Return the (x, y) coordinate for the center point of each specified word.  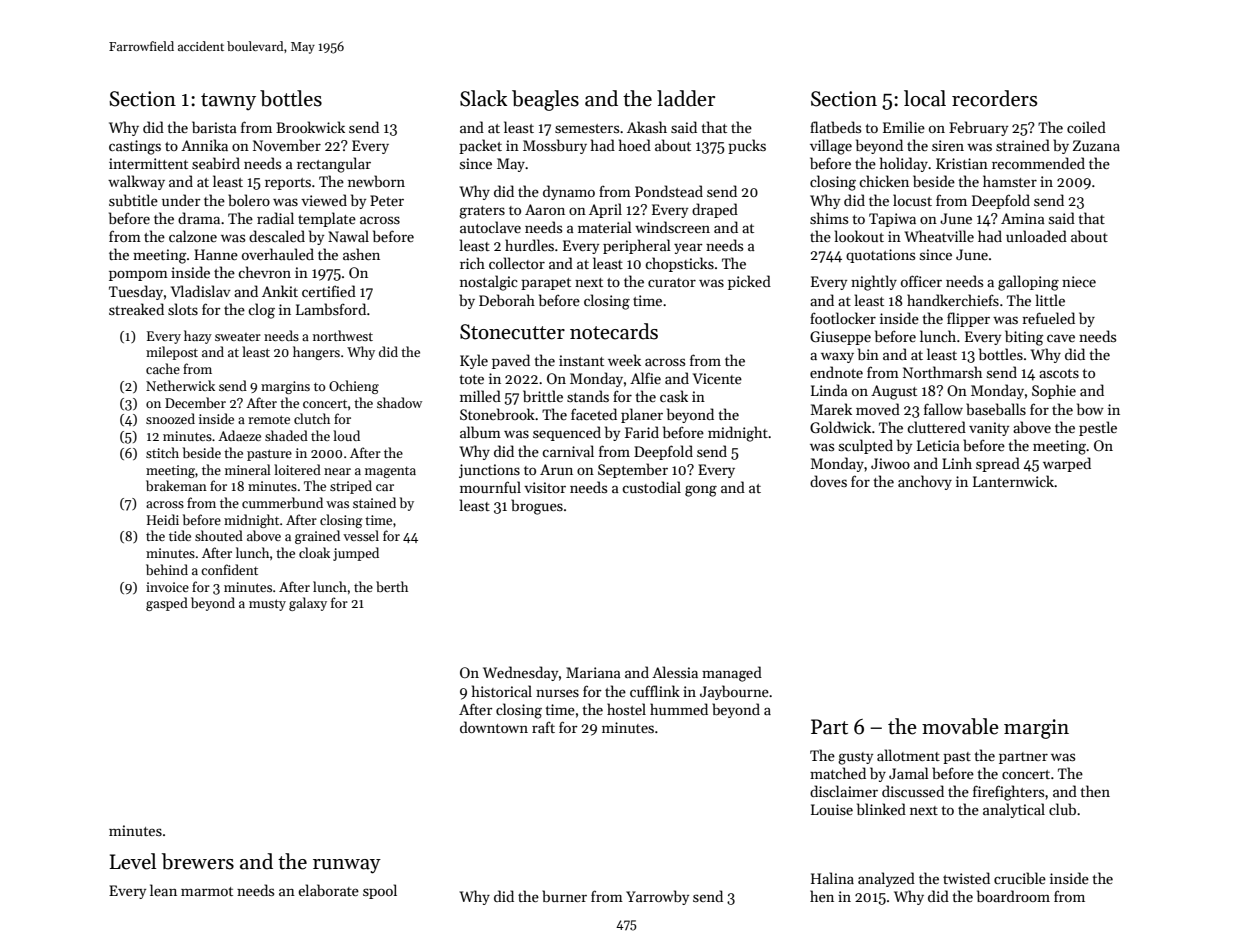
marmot (207, 891)
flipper (968, 319)
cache (163, 368)
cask (674, 396)
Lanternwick (1013, 481)
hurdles (529, 245)
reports (288, 184)
